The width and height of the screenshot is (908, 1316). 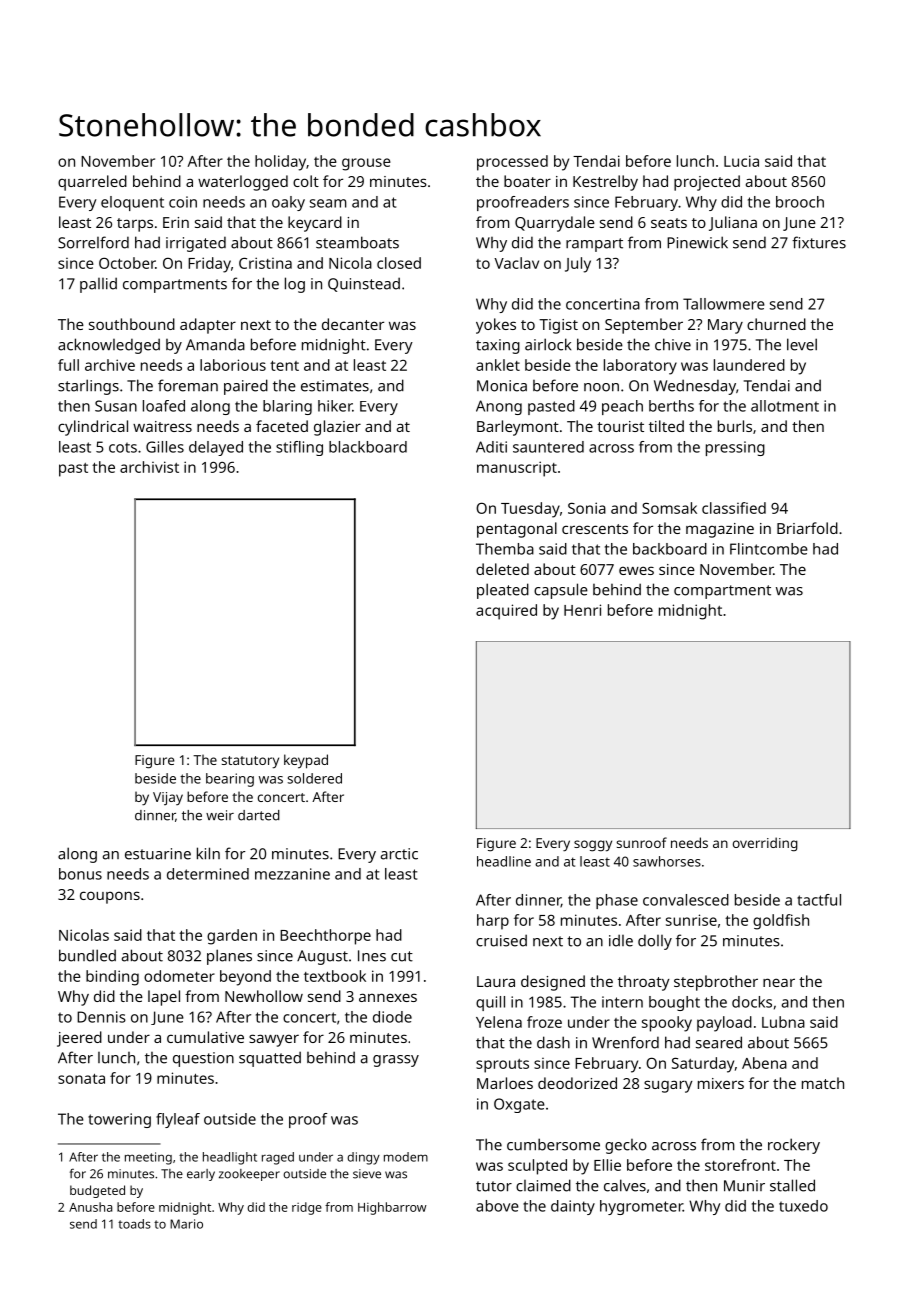 What do you see at coordinates (769, 549) in the screenshot?
I see `Flintcombe` at bounding box center [769, 549].
